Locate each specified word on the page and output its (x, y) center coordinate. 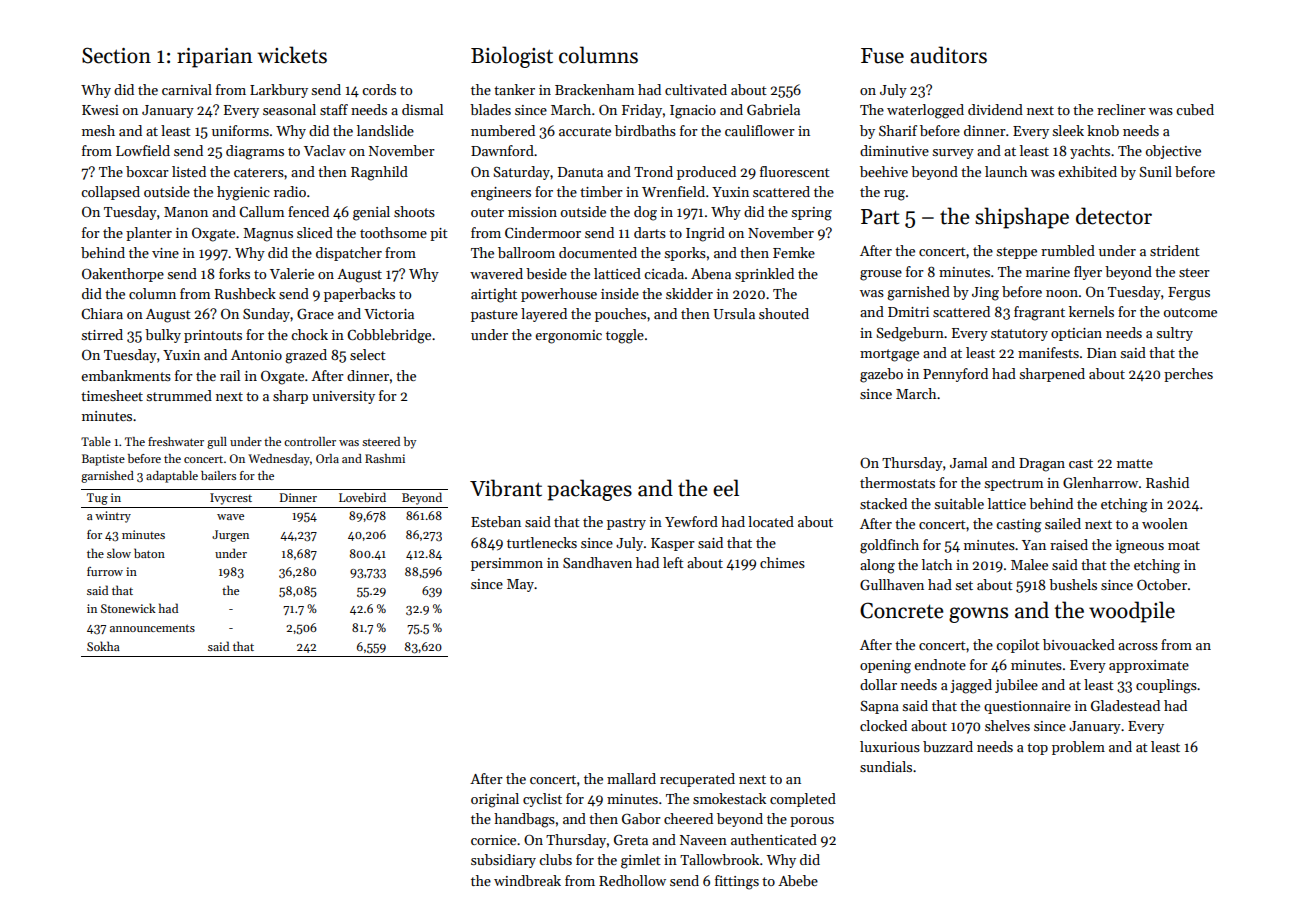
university (343, 397)
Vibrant (506, 488)
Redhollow (632, 880)
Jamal (968, 462)
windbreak (527, 880)
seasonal (289, 109)
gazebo (881, 375)
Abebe (798, 880)
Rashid (1167, 482)
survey (953, 154)
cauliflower (760, 130)
